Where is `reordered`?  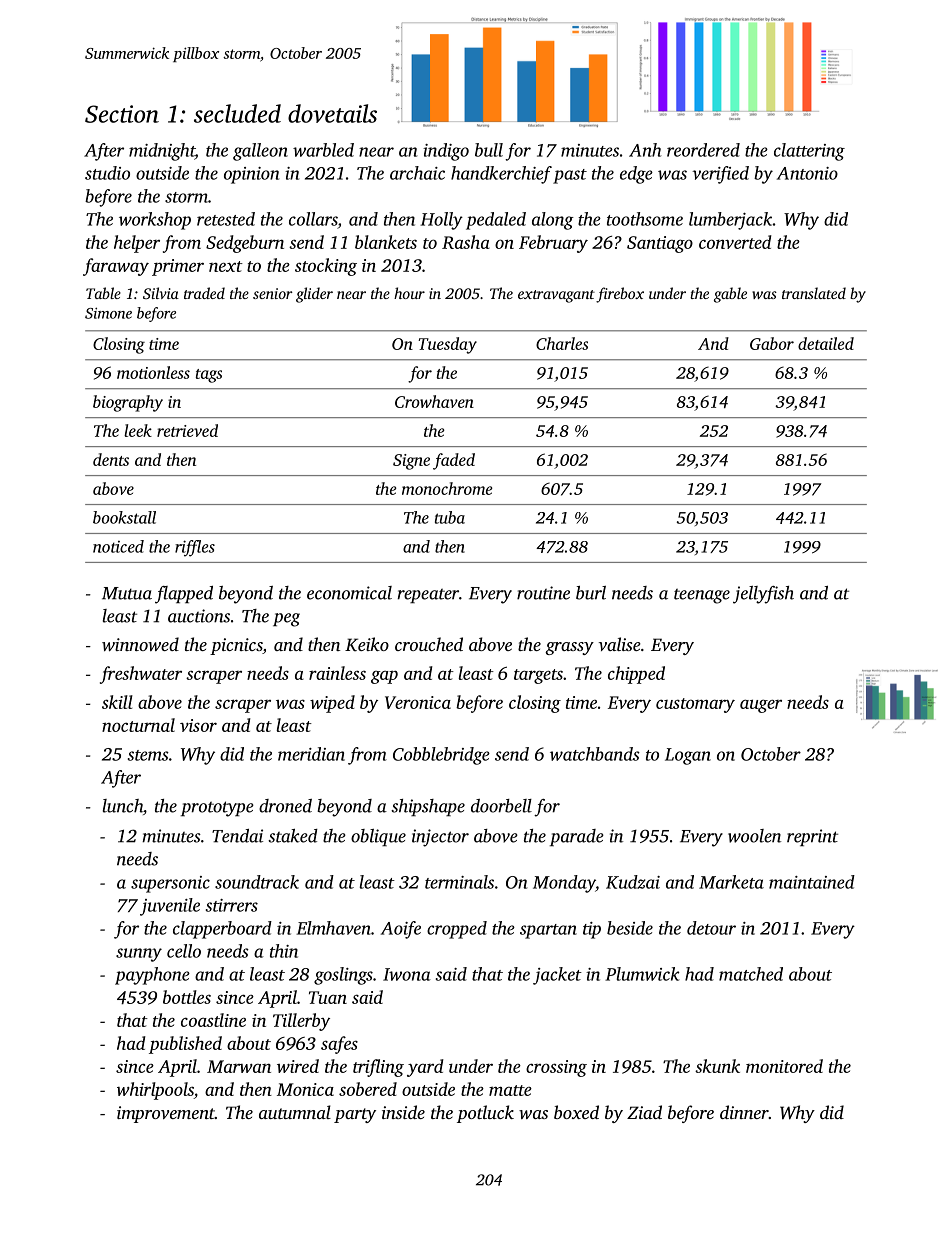
reordered is located at coordinates (703, 150).
